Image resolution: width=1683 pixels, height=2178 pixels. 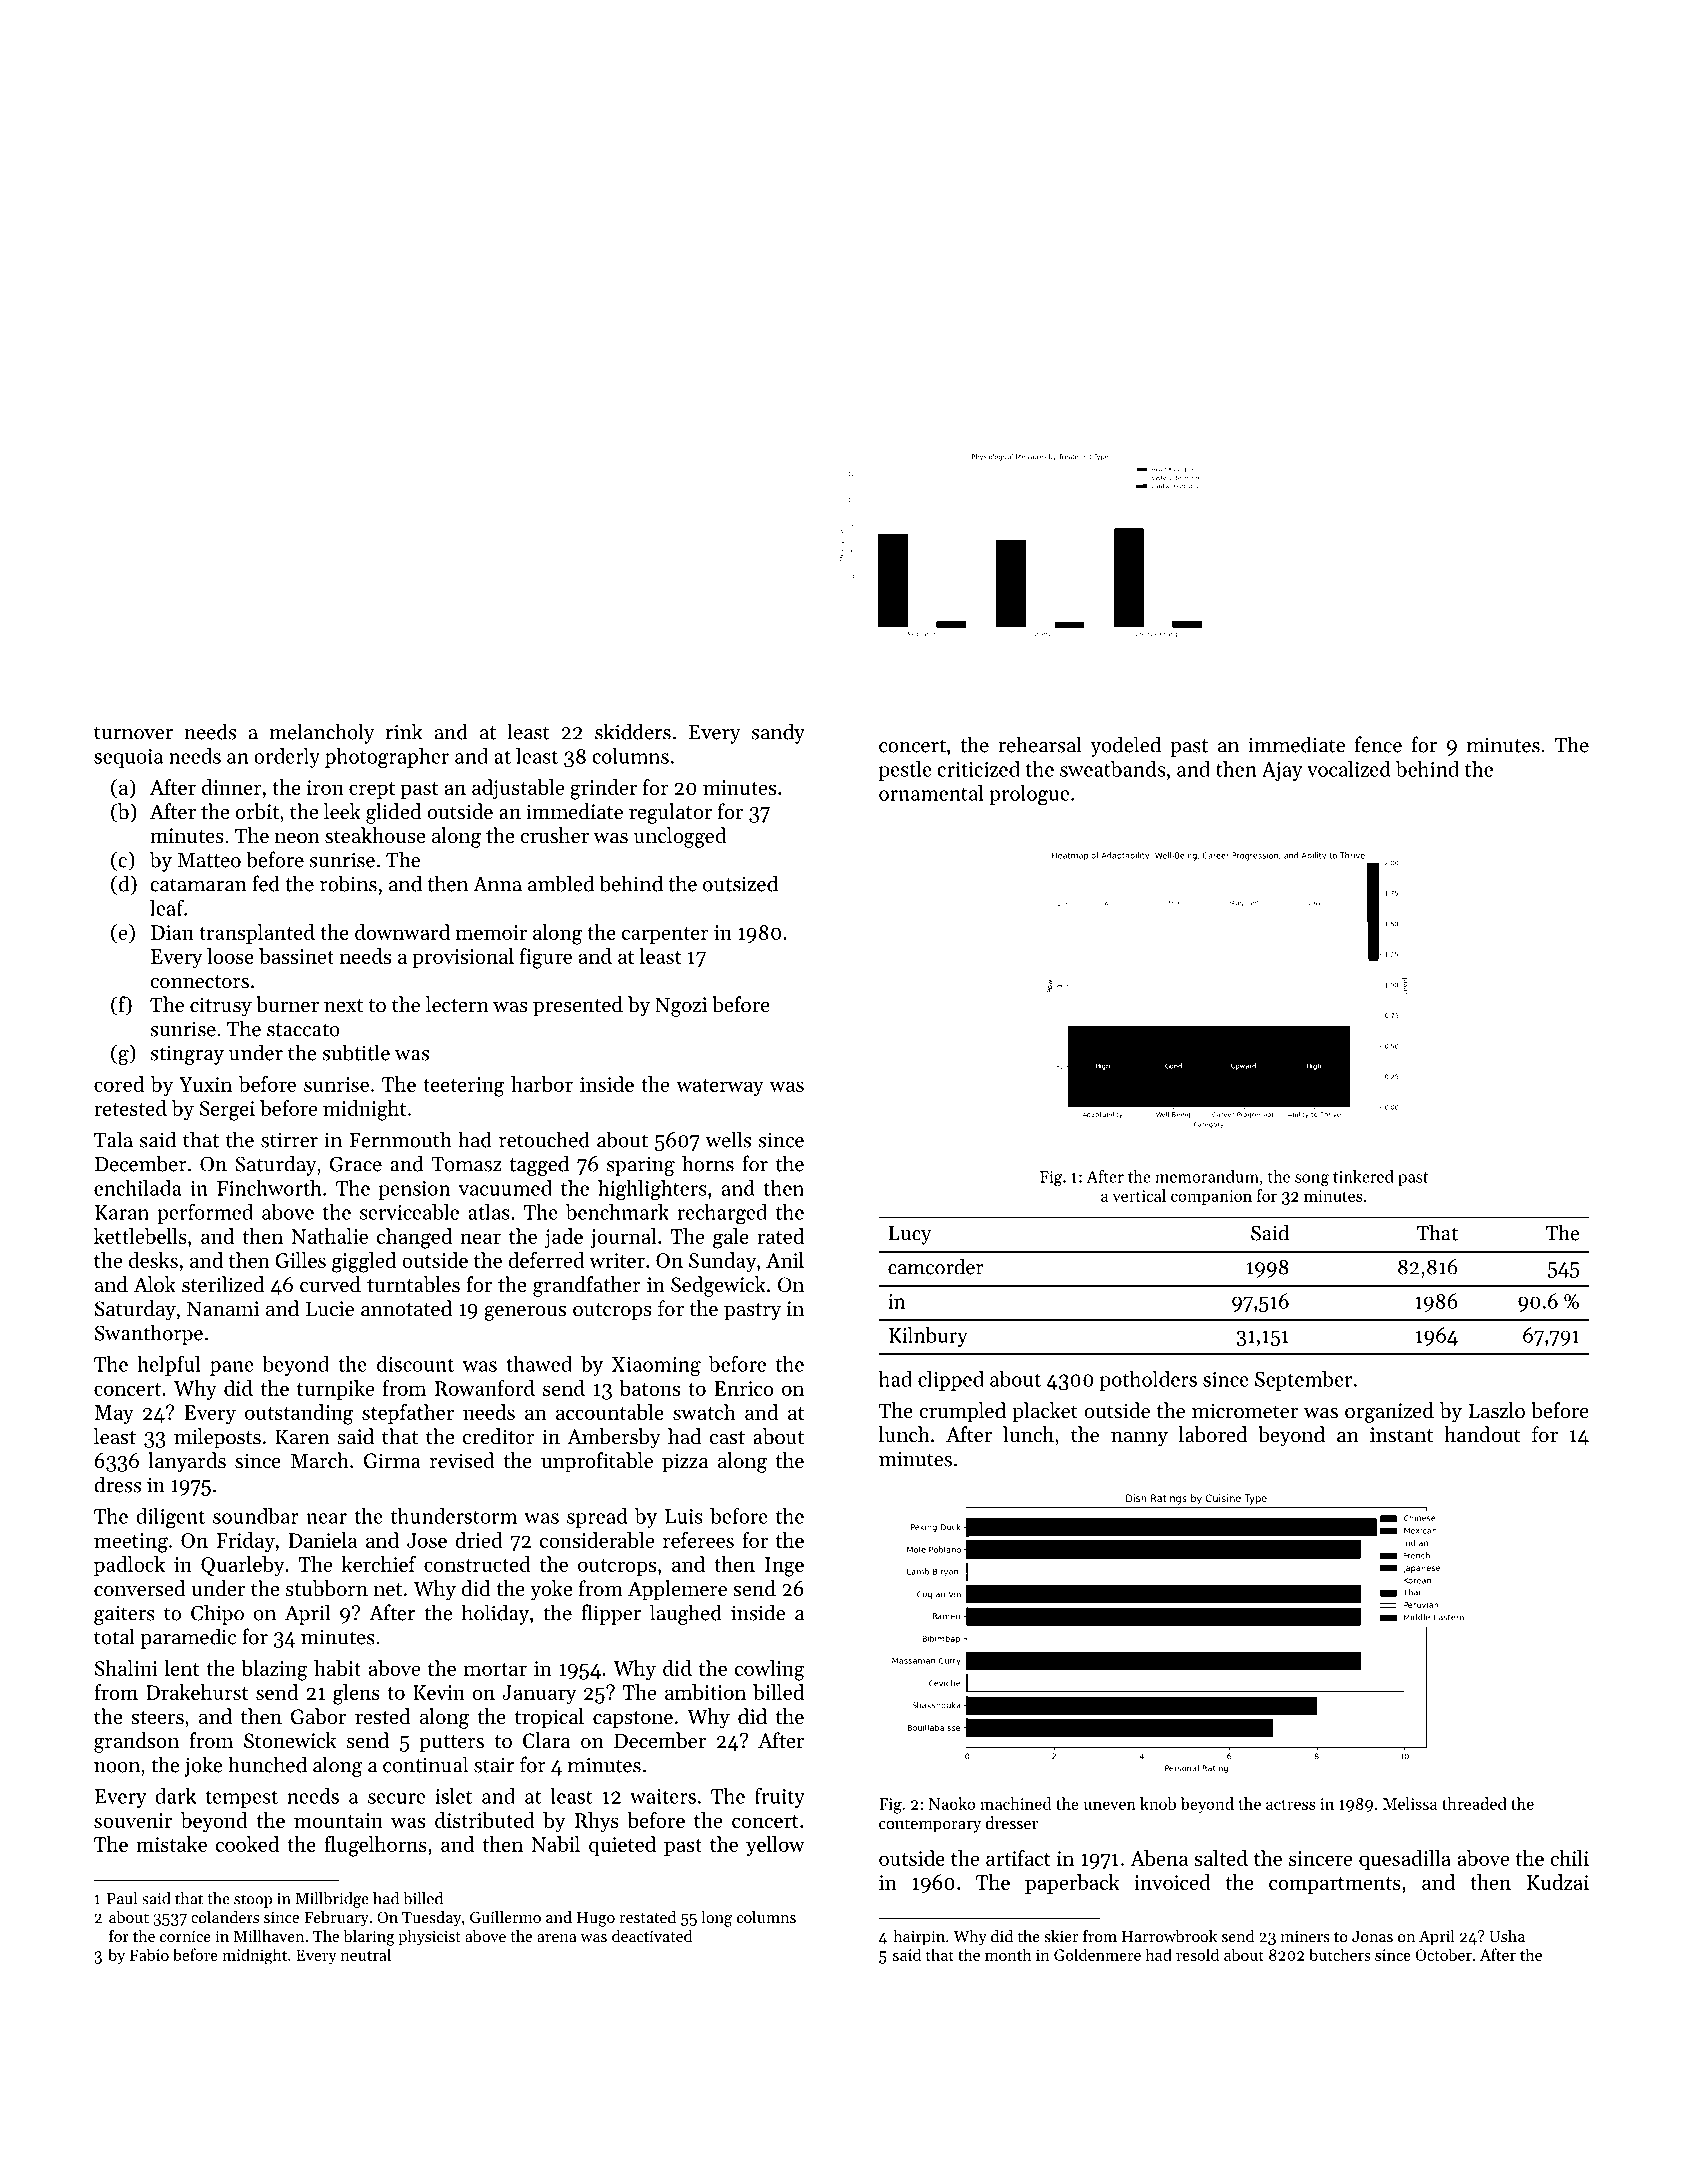 What do you see at coordinates (681, 1007) in the page?
I see `Ngozi` at bounding box center [681, 1007].
